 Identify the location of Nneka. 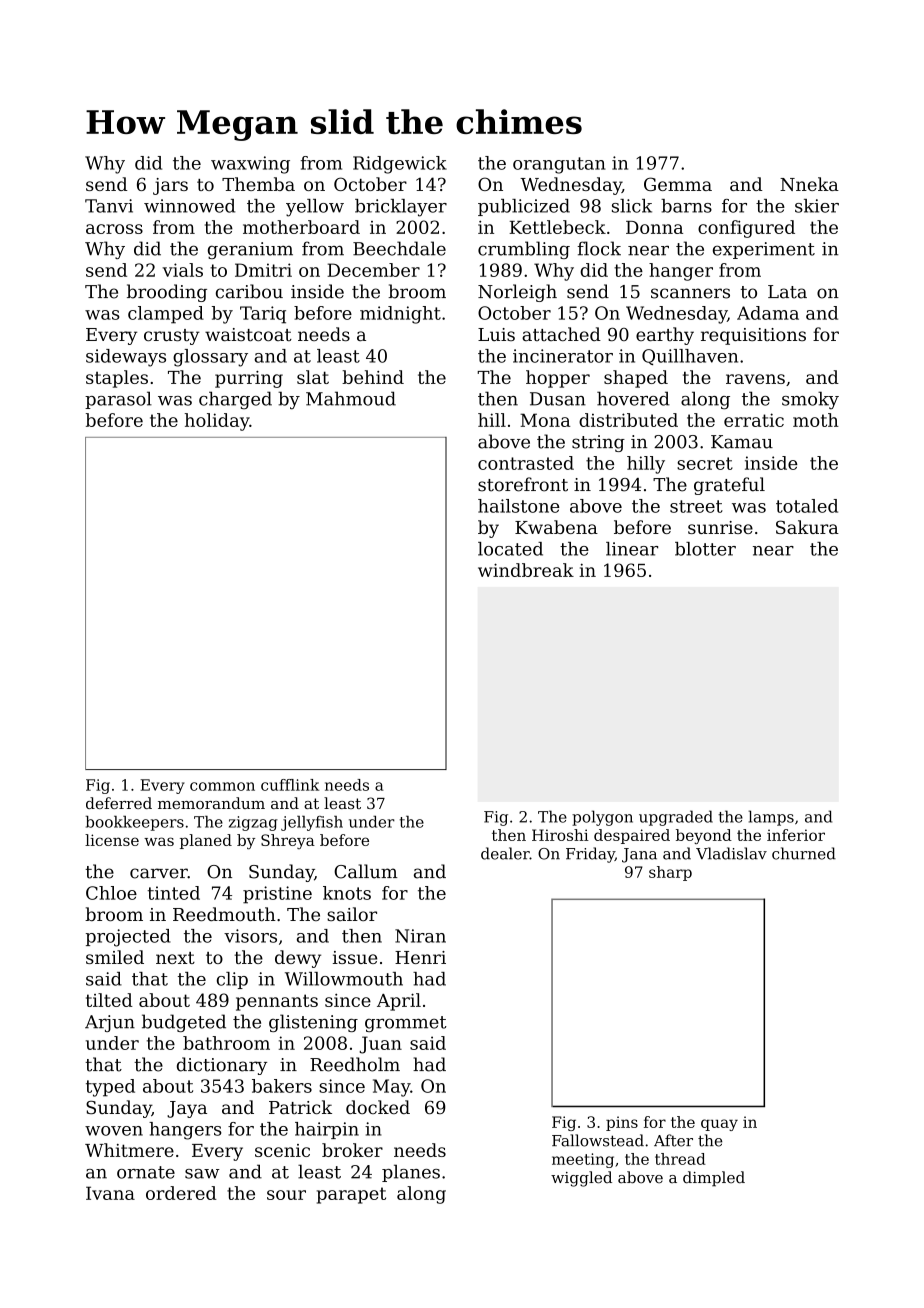
(809, 184).
